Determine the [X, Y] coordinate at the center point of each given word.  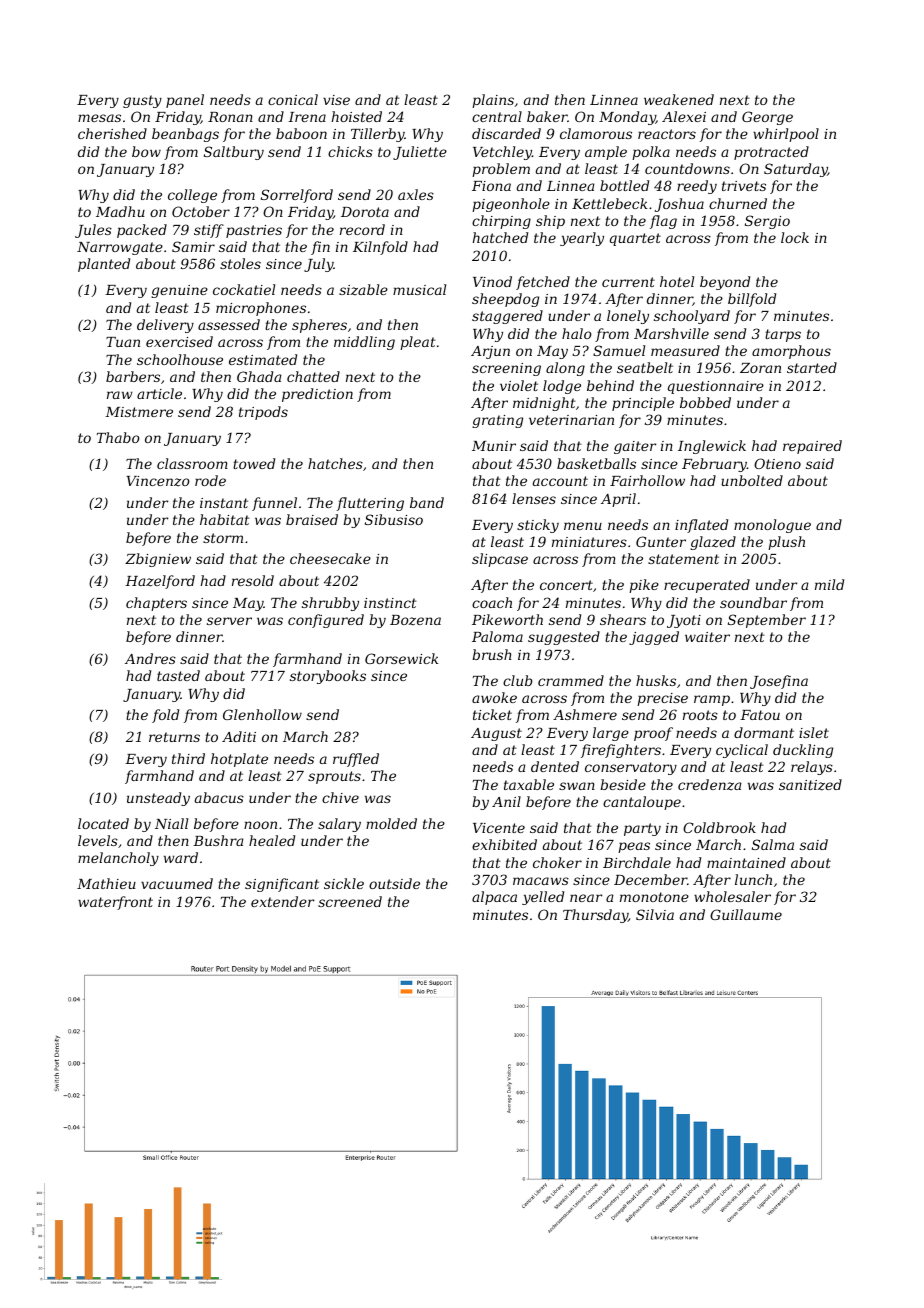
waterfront [115, 903]
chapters [156, 604]
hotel [677, 281]
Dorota [365, 212]
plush [786, 543]
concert [566, 585]
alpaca [494, 898]
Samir [193, 246]
